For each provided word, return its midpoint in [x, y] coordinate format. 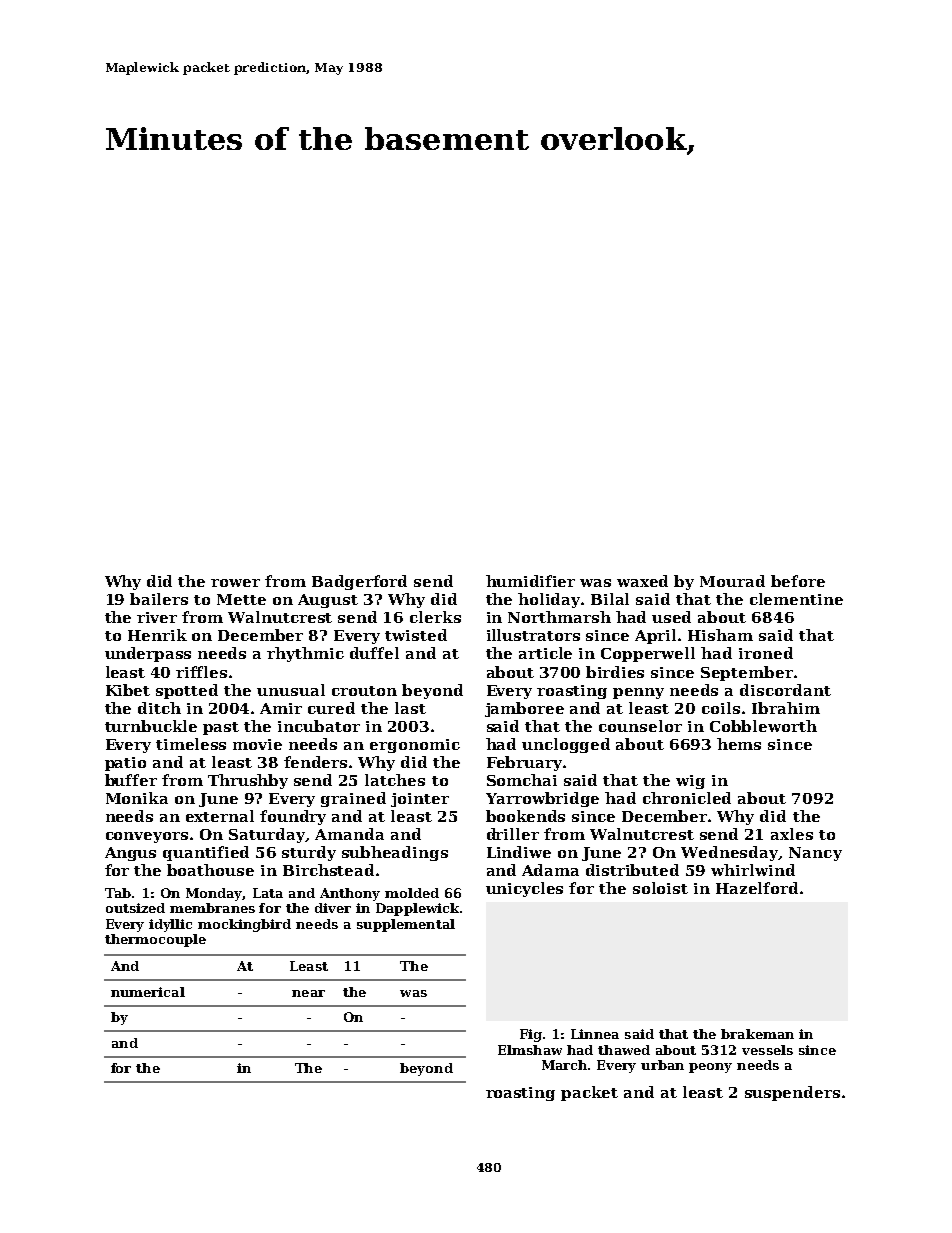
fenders [315, 762]
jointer [420, 800]
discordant [785, 690]
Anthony [350, 894]
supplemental [406, 925]
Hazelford [757, 888]
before [798, 581]
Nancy [815, 854]
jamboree [524, 709]
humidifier [530, 581]
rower [235, 583]
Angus [130, 854]
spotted [187, 691]
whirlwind [753, 870]
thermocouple [155, 940]
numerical [148, 992]
